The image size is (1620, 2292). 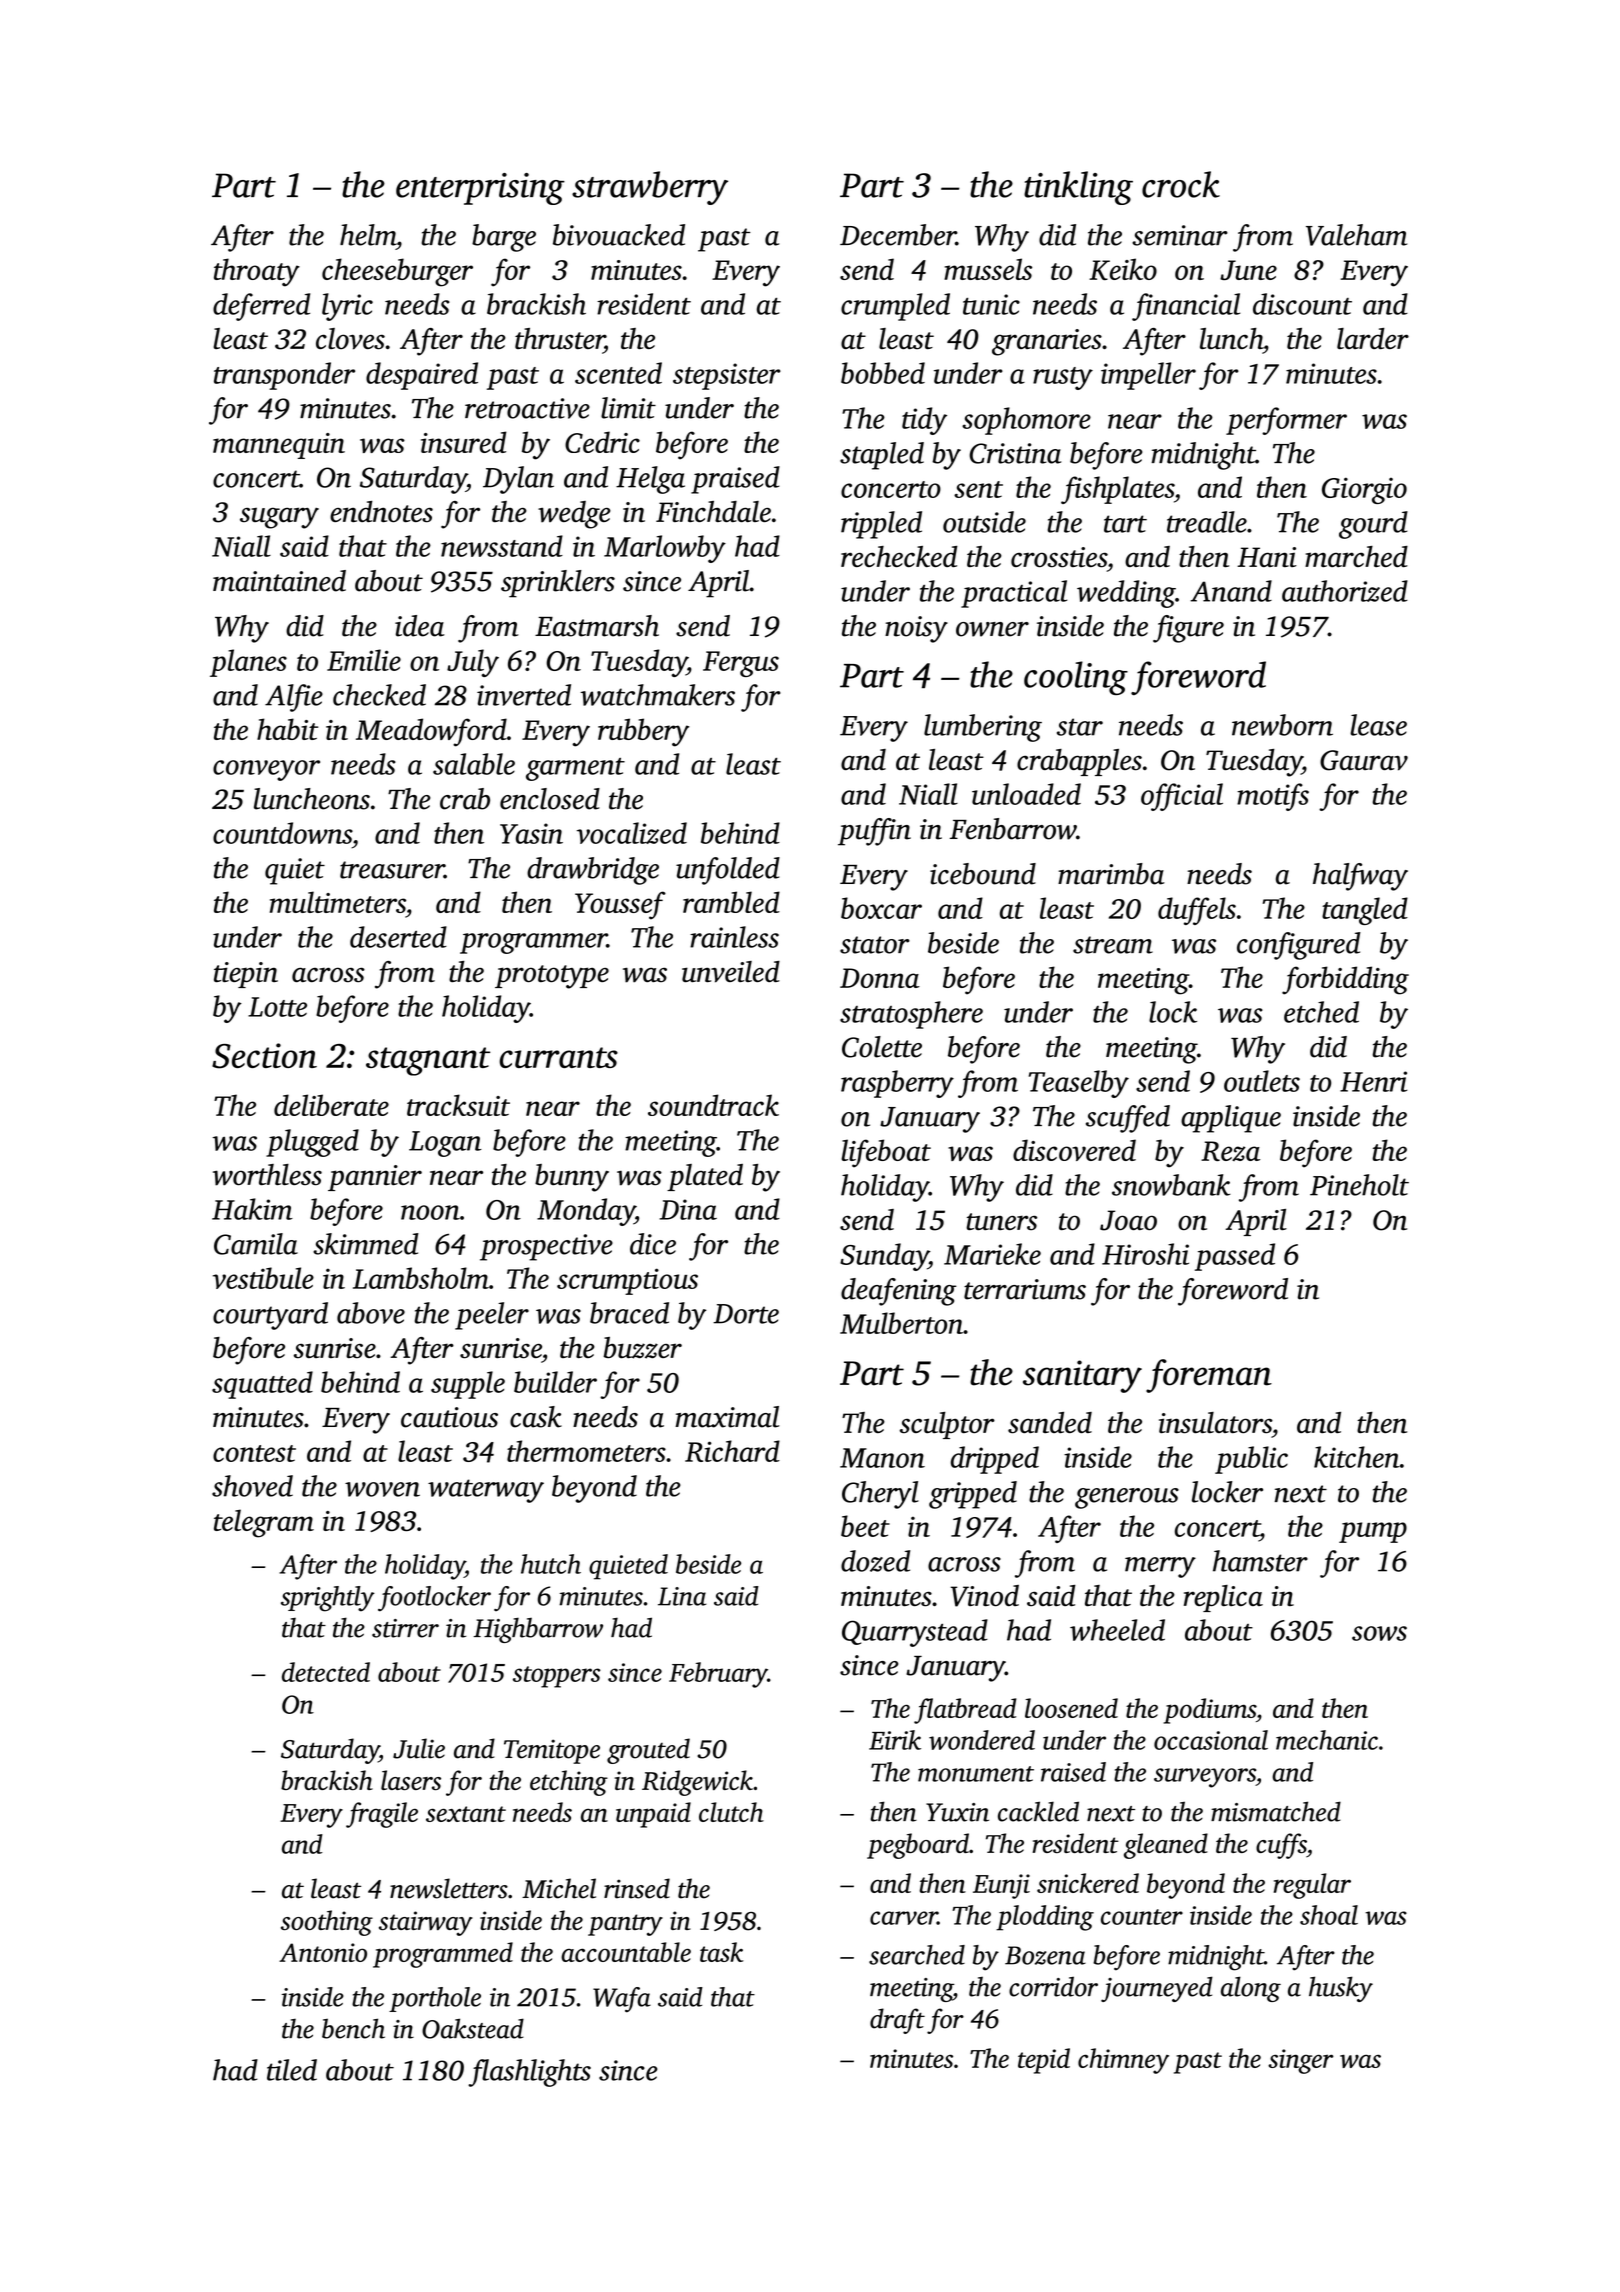 I want to click on detected, so click(x=326, y=1672).
